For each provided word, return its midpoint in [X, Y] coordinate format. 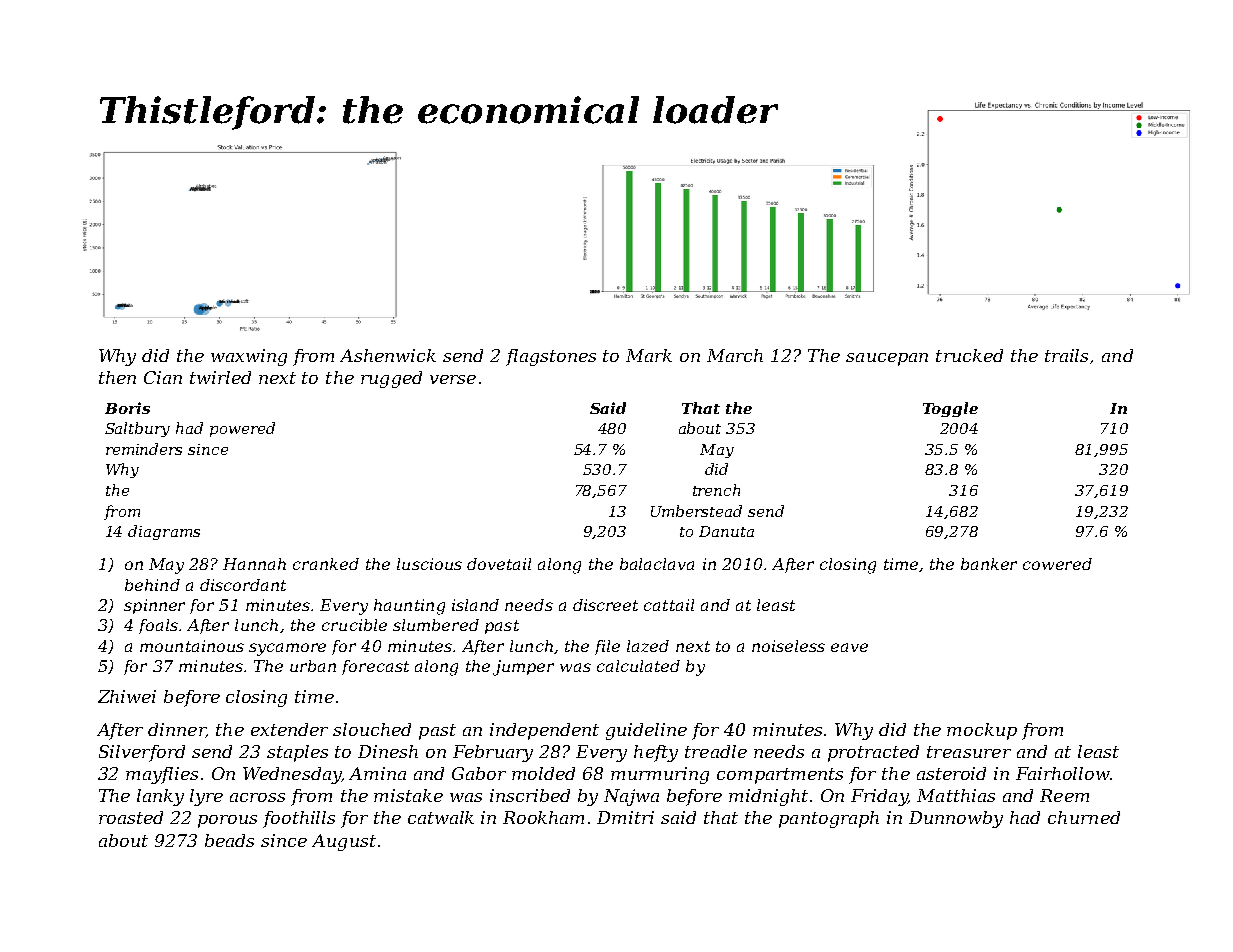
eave [849, 647]
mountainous [192, 646]
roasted [131, 817]
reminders [144, 449]
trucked [969, 355]
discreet [605, 605]
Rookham [543, 817]
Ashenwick [388, 355]
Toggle [950, 409]
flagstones [551, 357]
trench [716, 490]
